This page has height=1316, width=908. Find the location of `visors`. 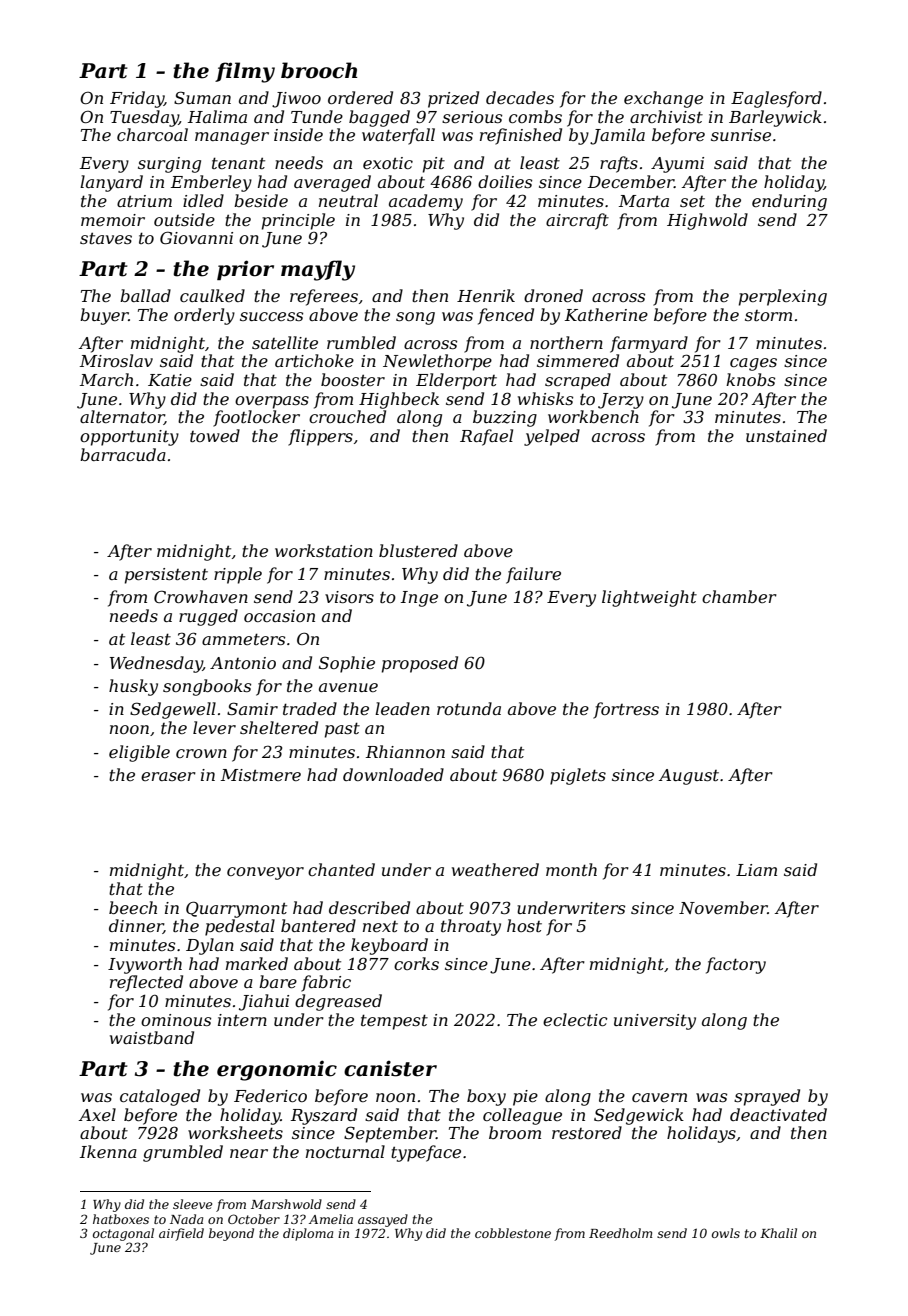

visors is located at coordinates (349, 597).
